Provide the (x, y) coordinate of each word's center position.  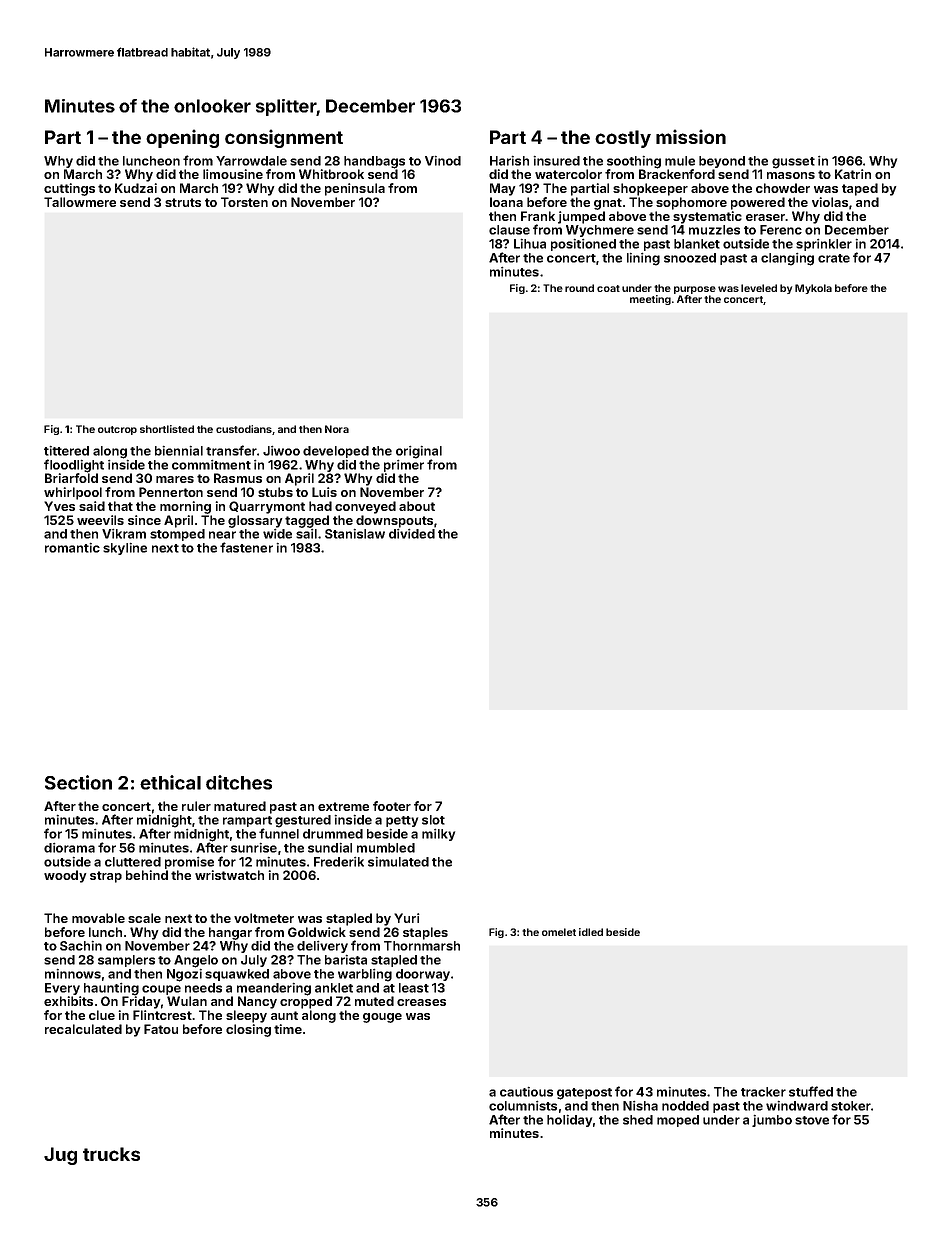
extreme (343, 806)
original (419, 452)
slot (433, 820)
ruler (196, 806)
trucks (111, 1154)
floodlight (74, 466)
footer (392, 806)
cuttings (69, 189)
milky (438, 835)
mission (691, 136)
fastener (246, 547)
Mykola (813, 289)
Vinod (443, 161)
